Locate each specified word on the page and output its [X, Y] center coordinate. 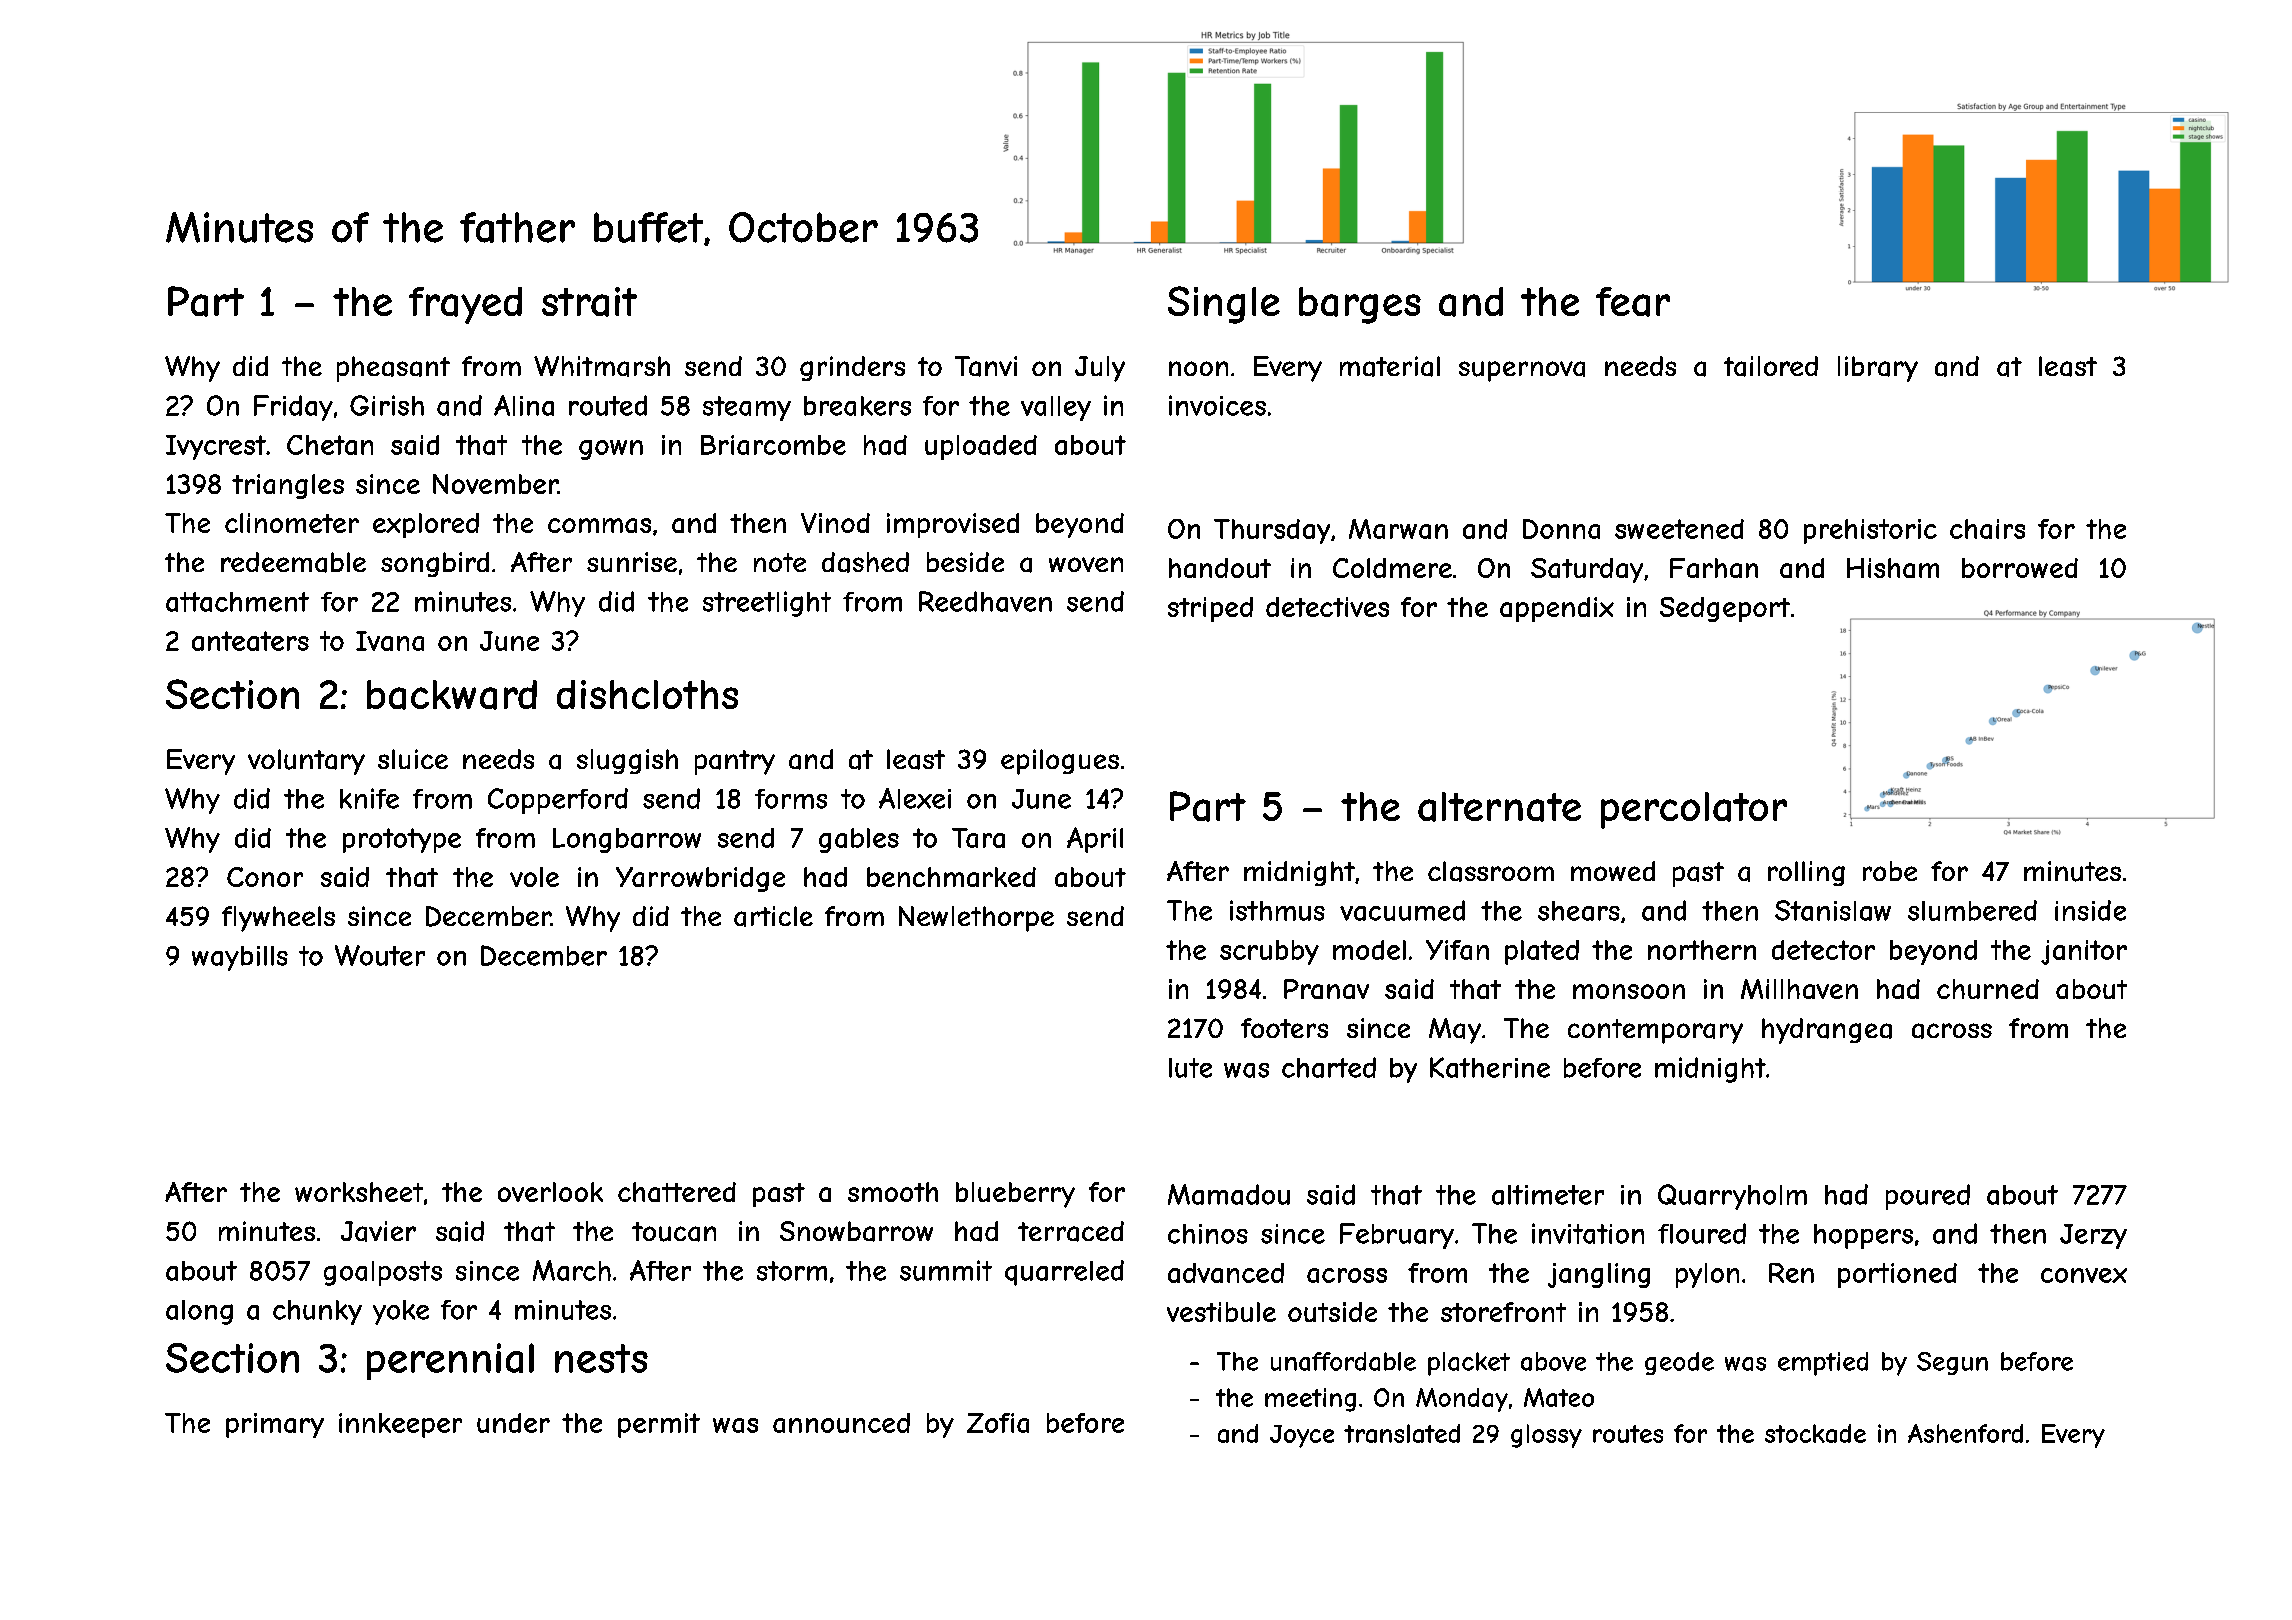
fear [1633, 302]
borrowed [2020, 568]
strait [589, 302]
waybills [240, 958]
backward [452, 695]
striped [1210, 609]
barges [1360, 305]
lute [1190, 1068]
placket [1469, 1364]
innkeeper [400, 1425]
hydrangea [1827, 1031]
